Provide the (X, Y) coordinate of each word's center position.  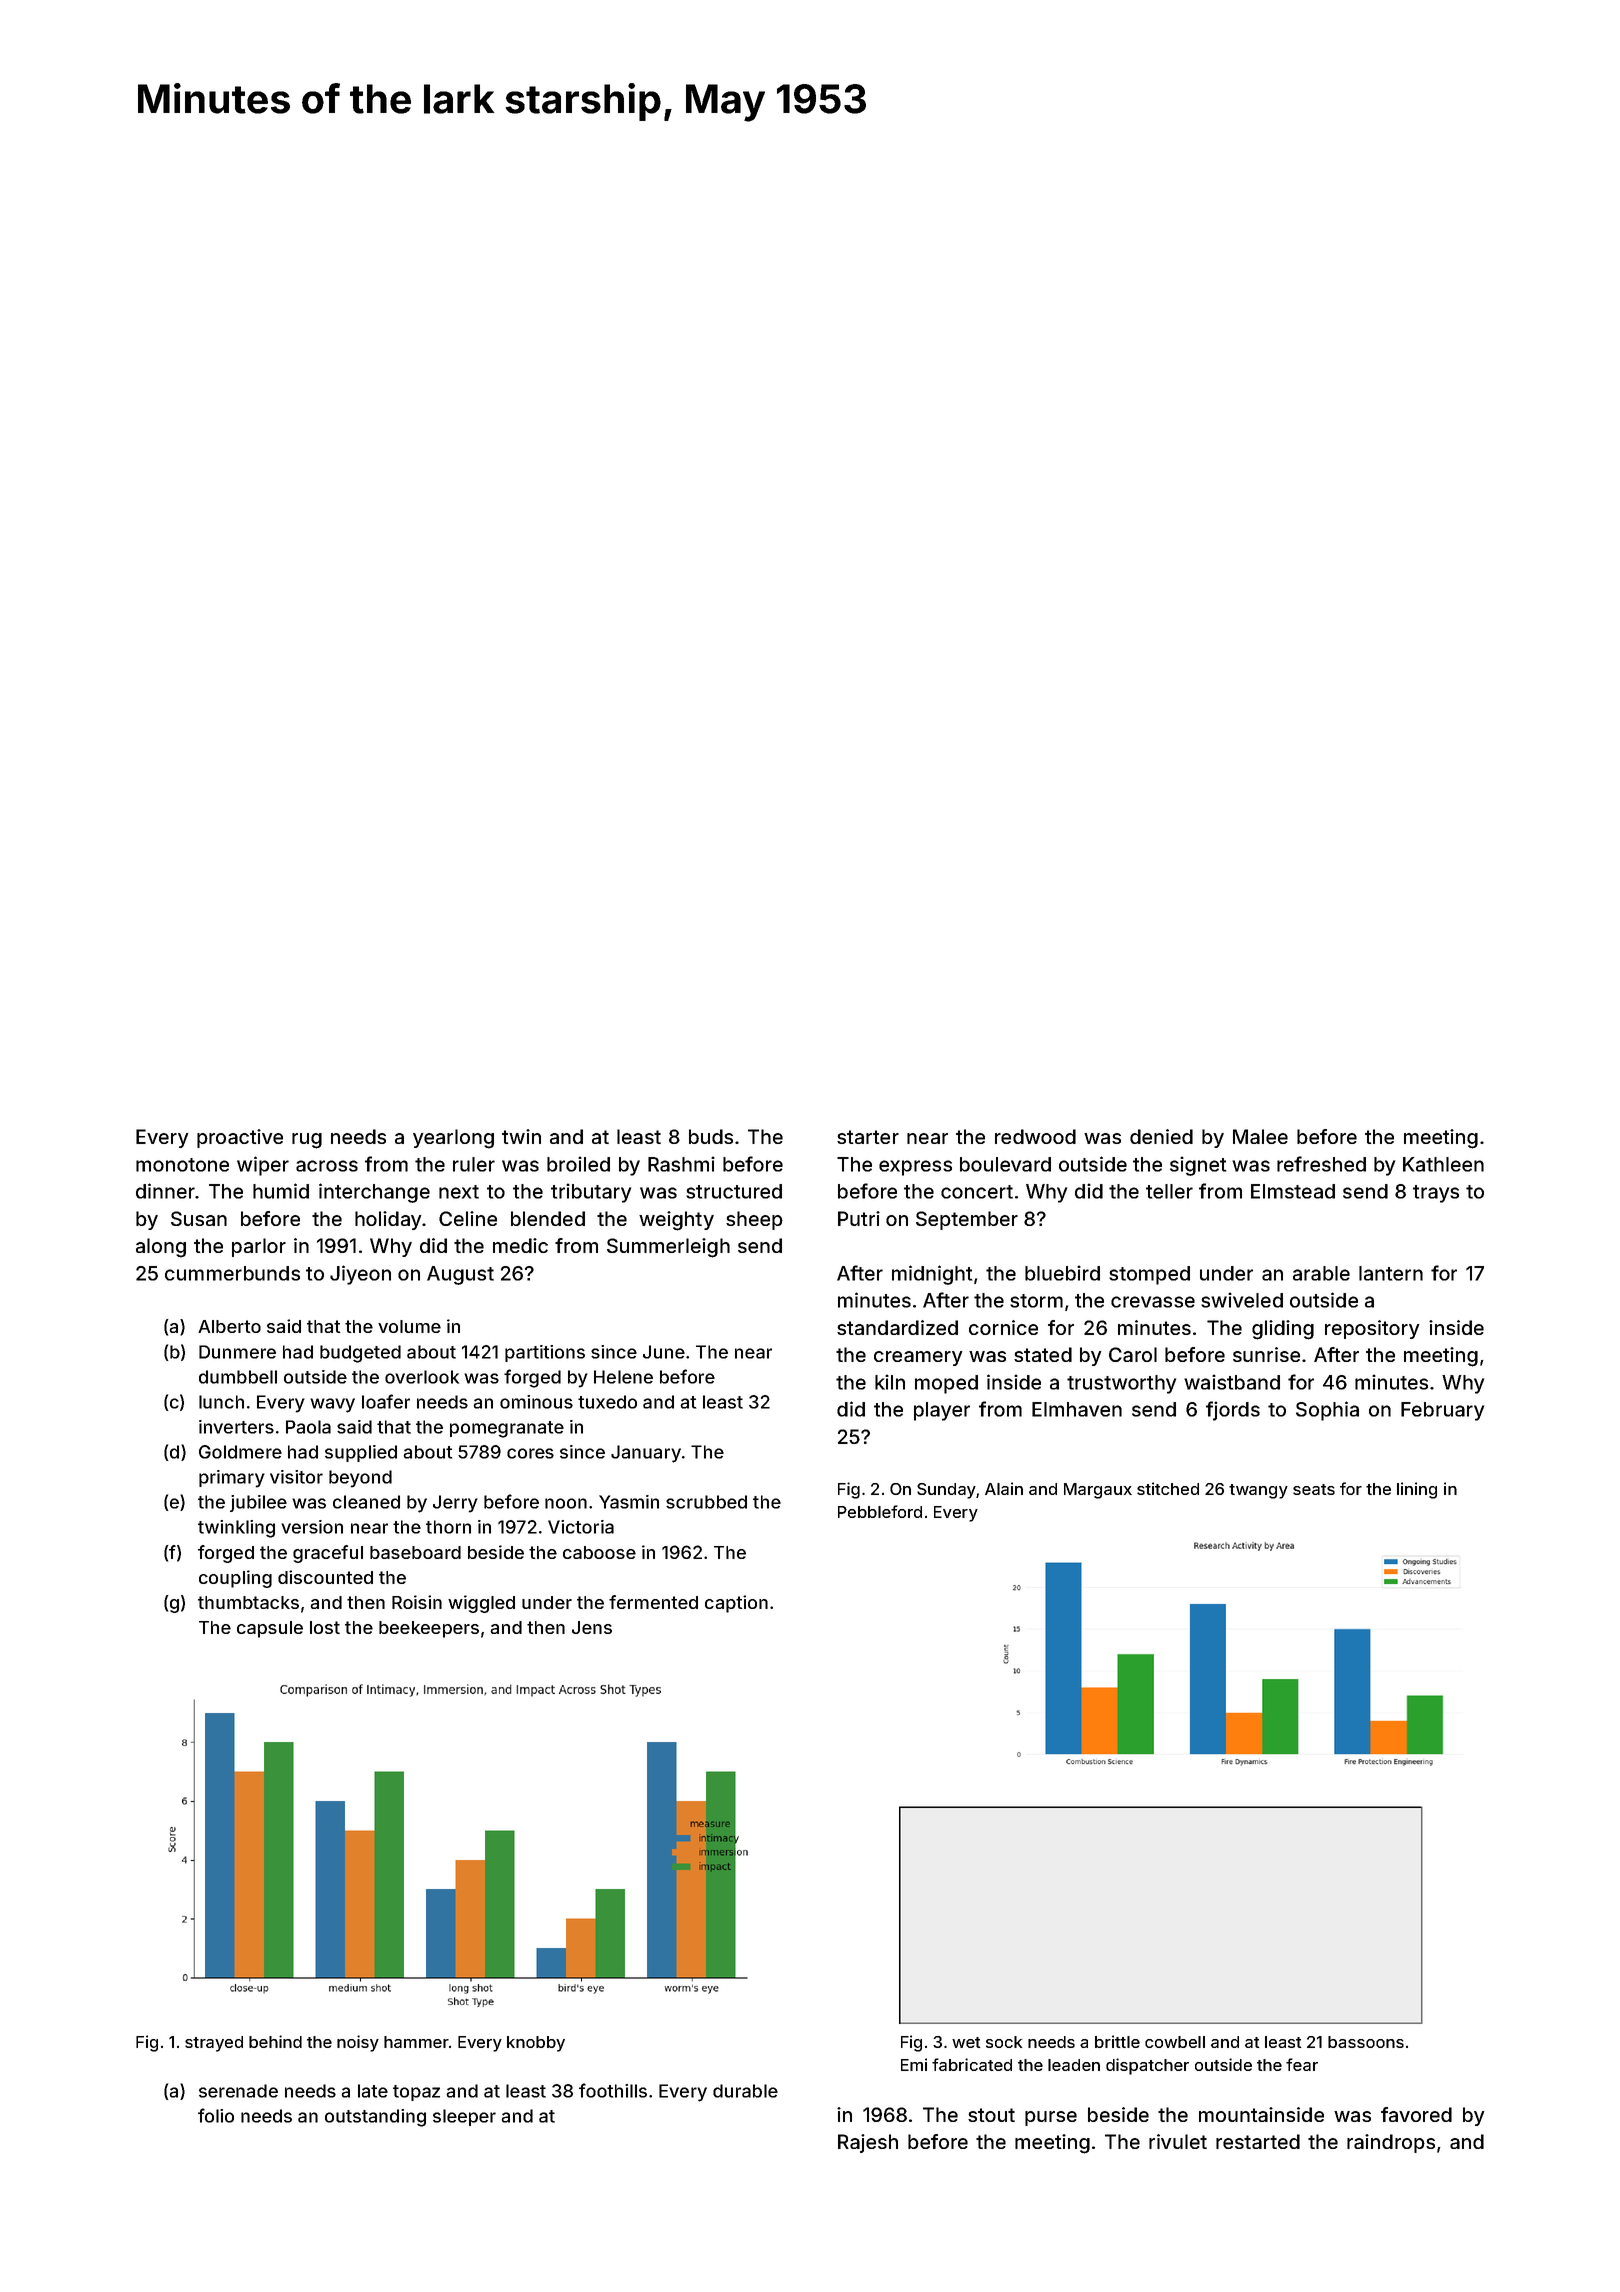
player (942, 1411)
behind (275, 2041)
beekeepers (429, 1629)
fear (1302, 2064)
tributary (591, 1193)
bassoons (1366, 2042)
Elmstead (1293, 1191)
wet (966, 2042)
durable (745, 2091)
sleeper (464, 2117)
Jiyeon (360, 1275)
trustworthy (1121, 1384)
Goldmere (240, 1452)
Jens (592, 1627)
